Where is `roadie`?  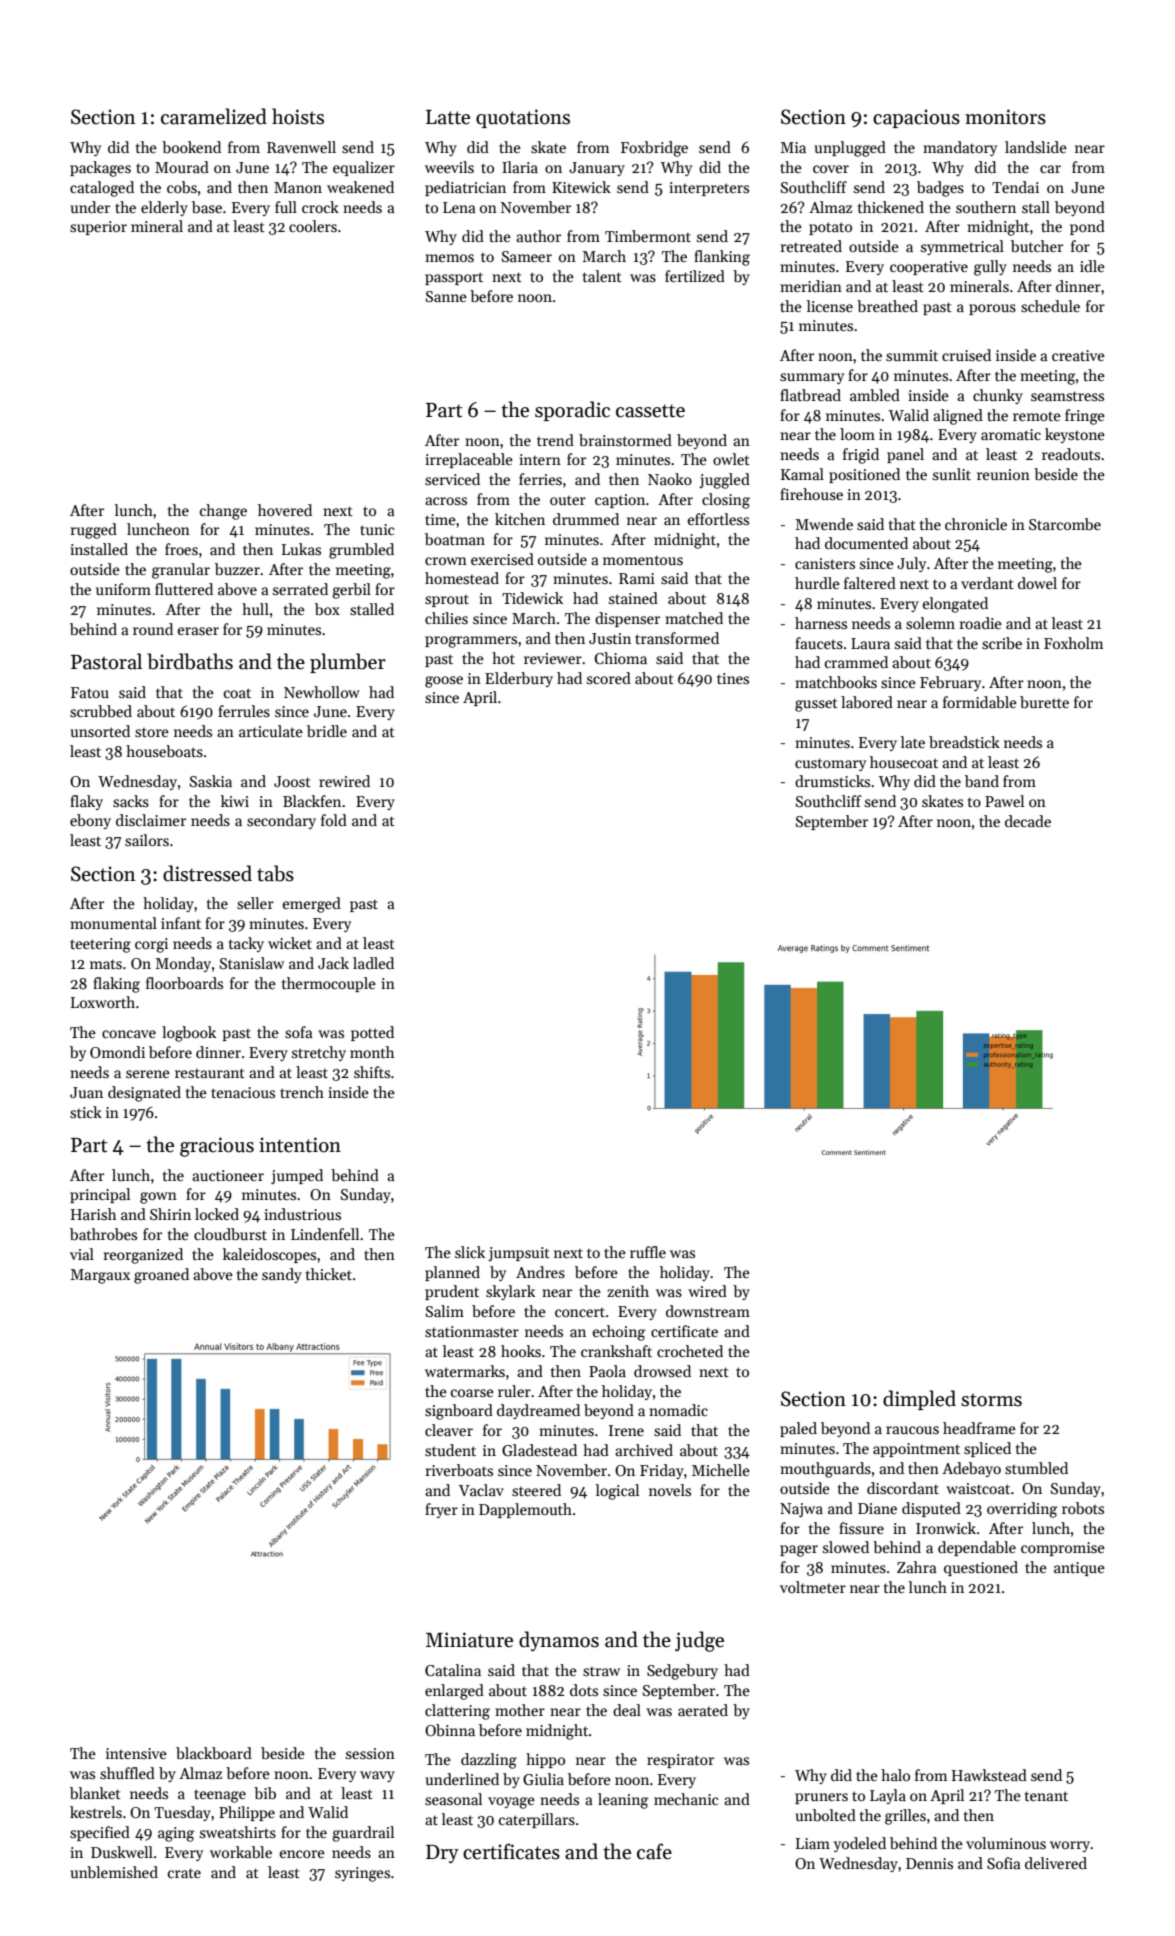
roadie is located at coordinates (981, 623).
